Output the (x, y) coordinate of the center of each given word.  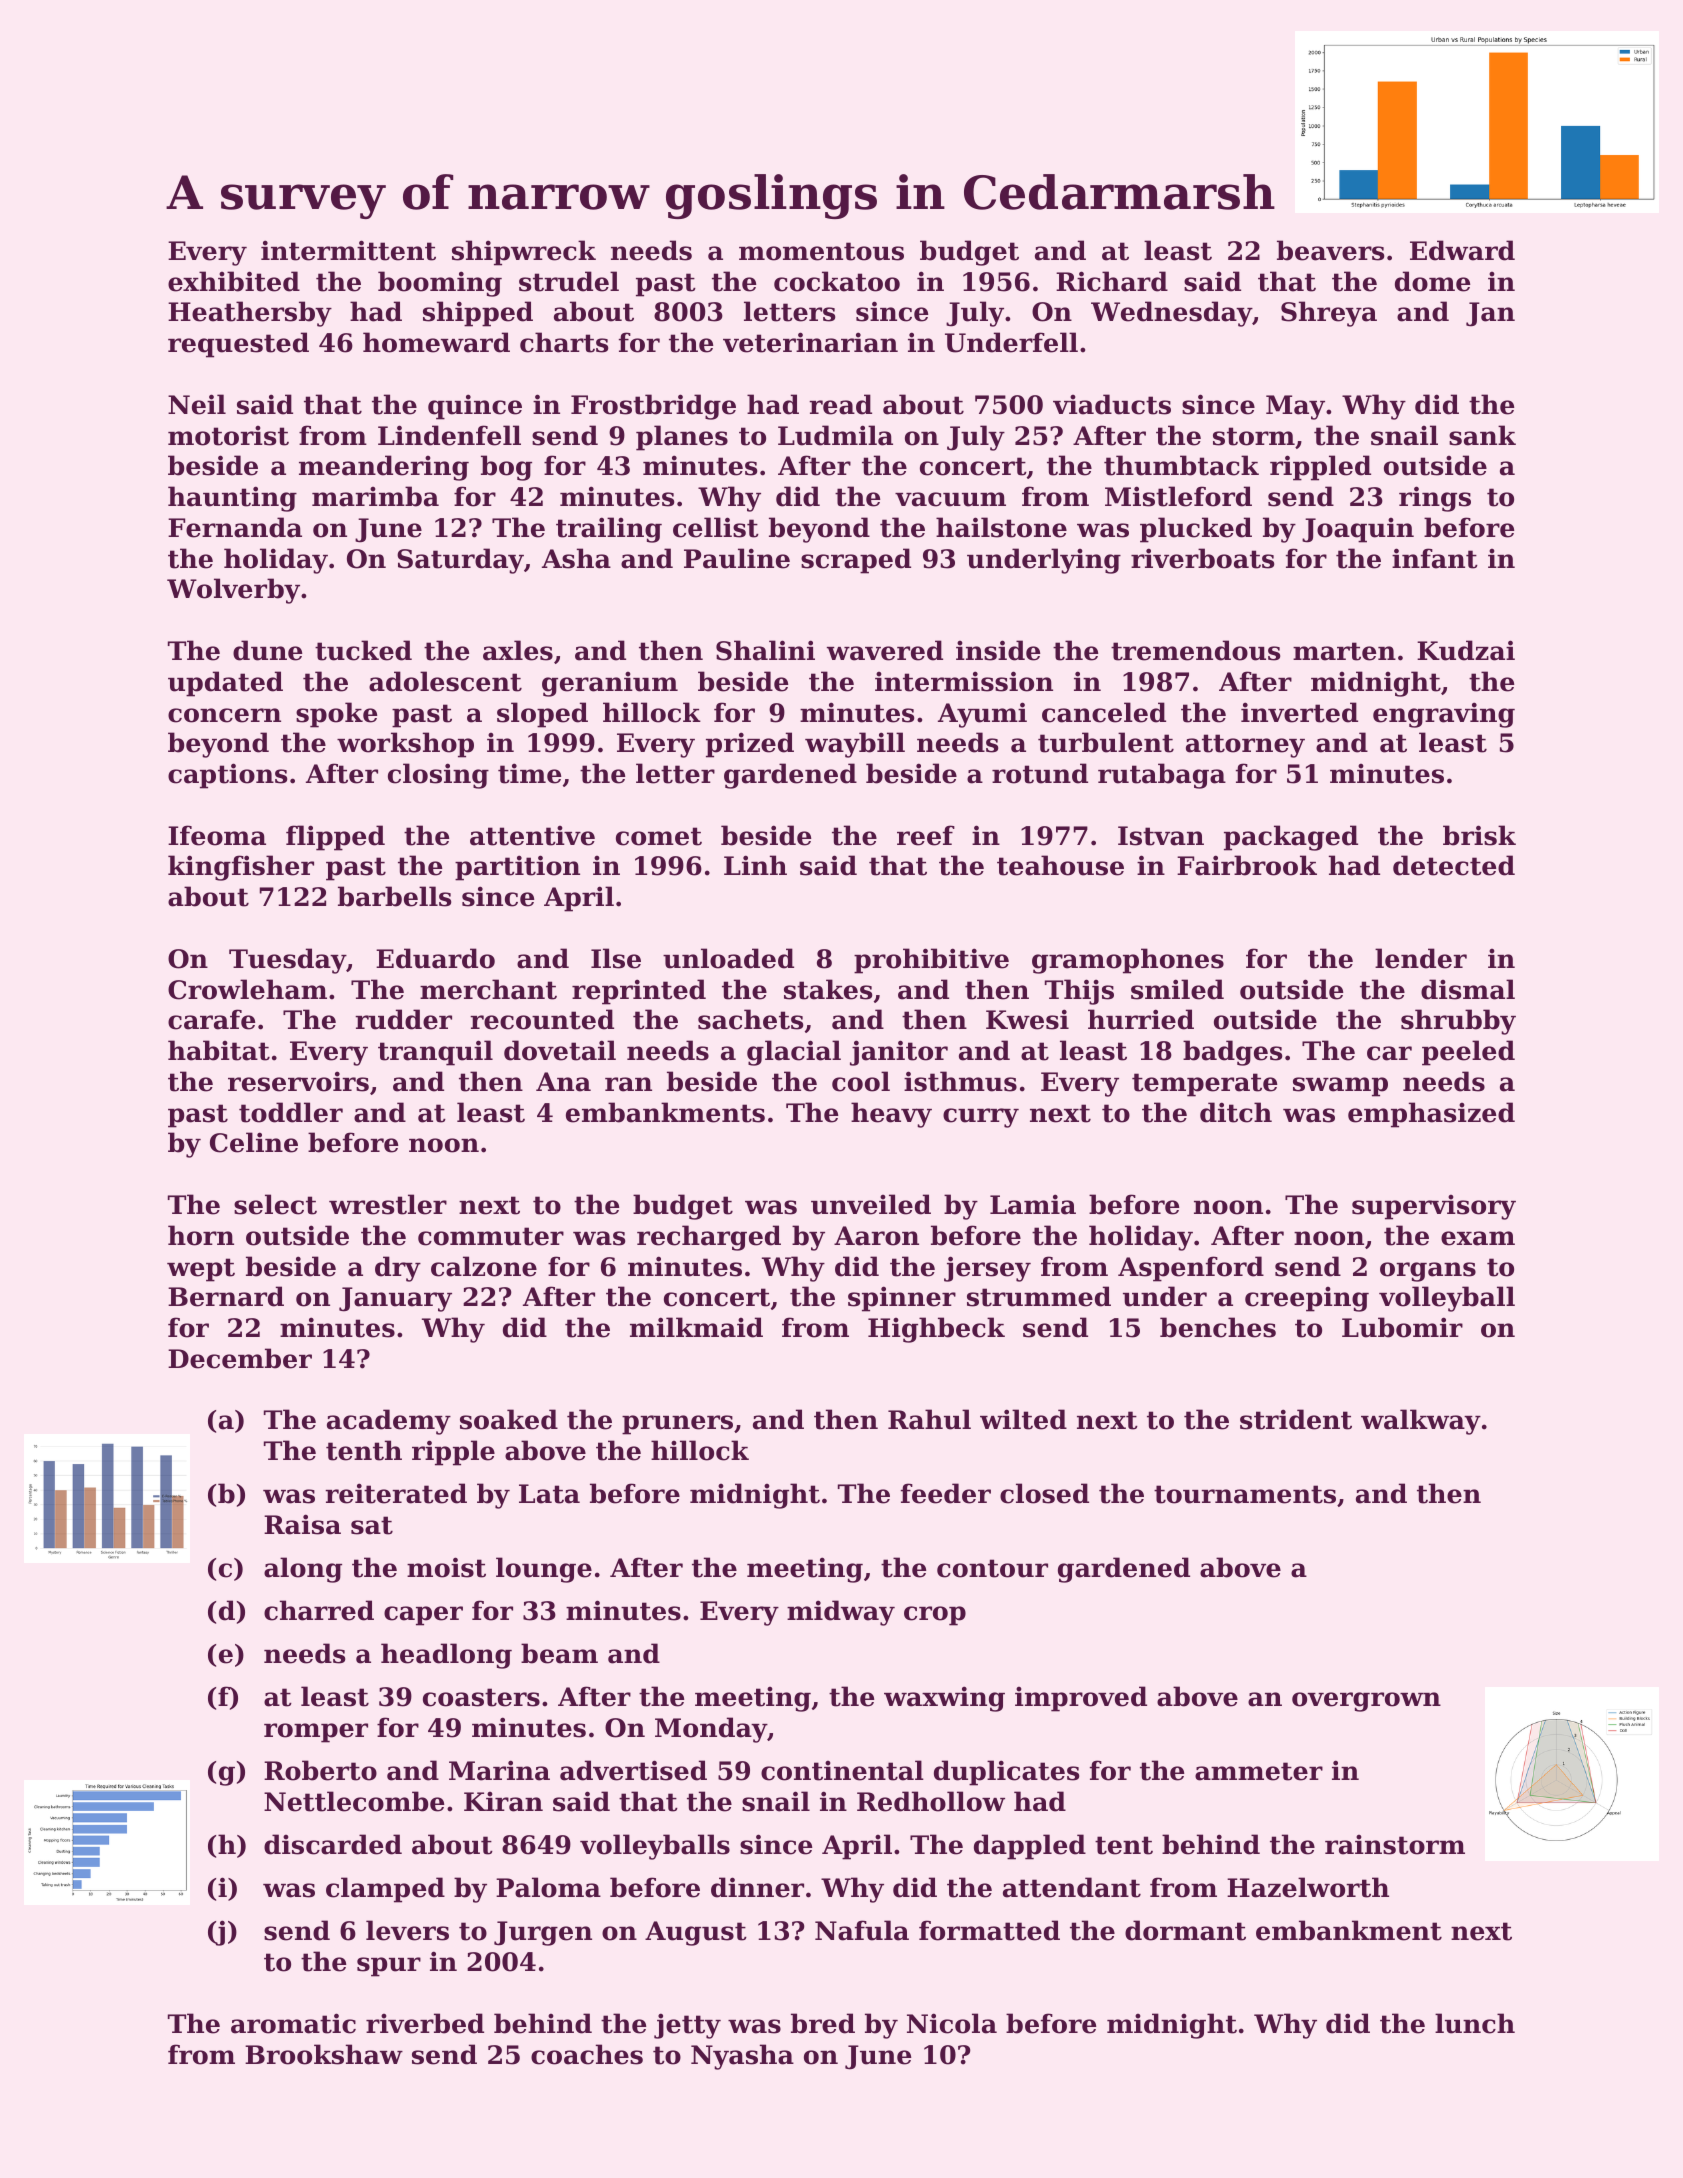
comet (659, 836)
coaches (587, 2054)
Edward (1462, 250)
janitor (899, 1053)
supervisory (1434, 1207)
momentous (821, 251)
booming (440, 284)
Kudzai (1466, 650)
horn (201, 1235)
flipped (335, 838)
